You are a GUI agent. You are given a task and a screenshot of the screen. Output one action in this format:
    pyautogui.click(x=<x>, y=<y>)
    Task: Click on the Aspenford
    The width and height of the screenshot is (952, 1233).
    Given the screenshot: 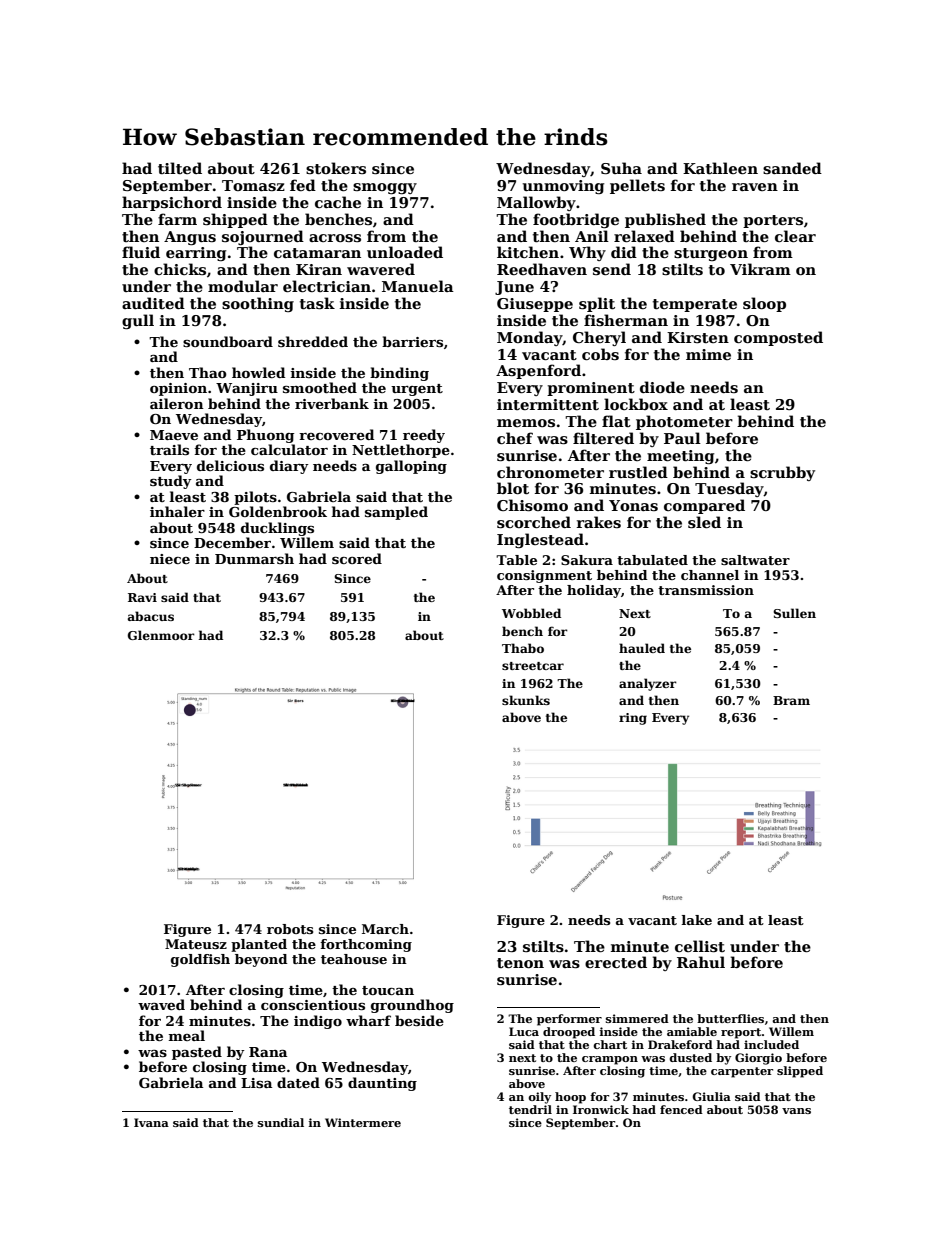 What is the action you would take?
    pyautogui.click(x=538, y=371)
